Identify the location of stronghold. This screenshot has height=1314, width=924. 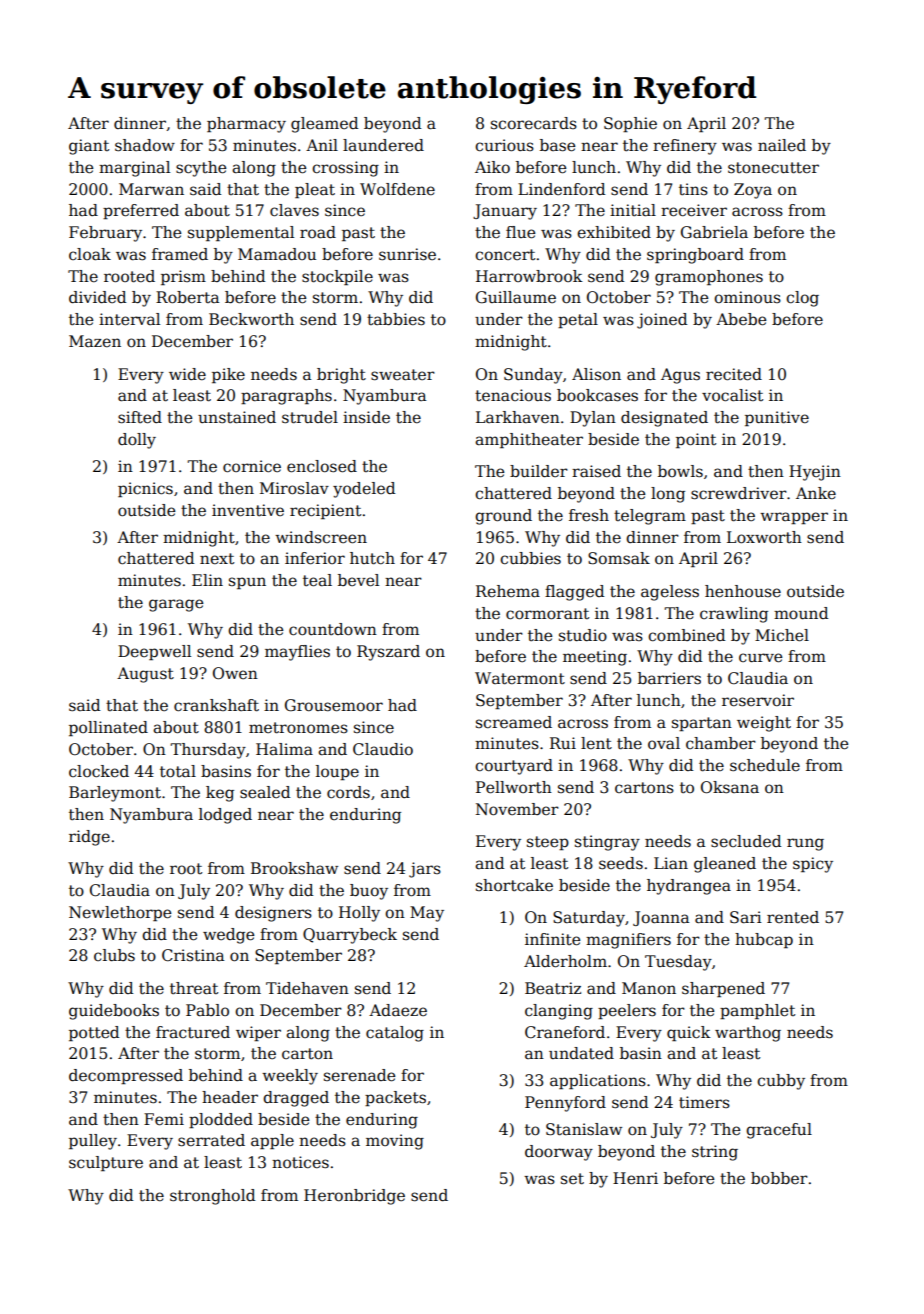
(212, 1197).
